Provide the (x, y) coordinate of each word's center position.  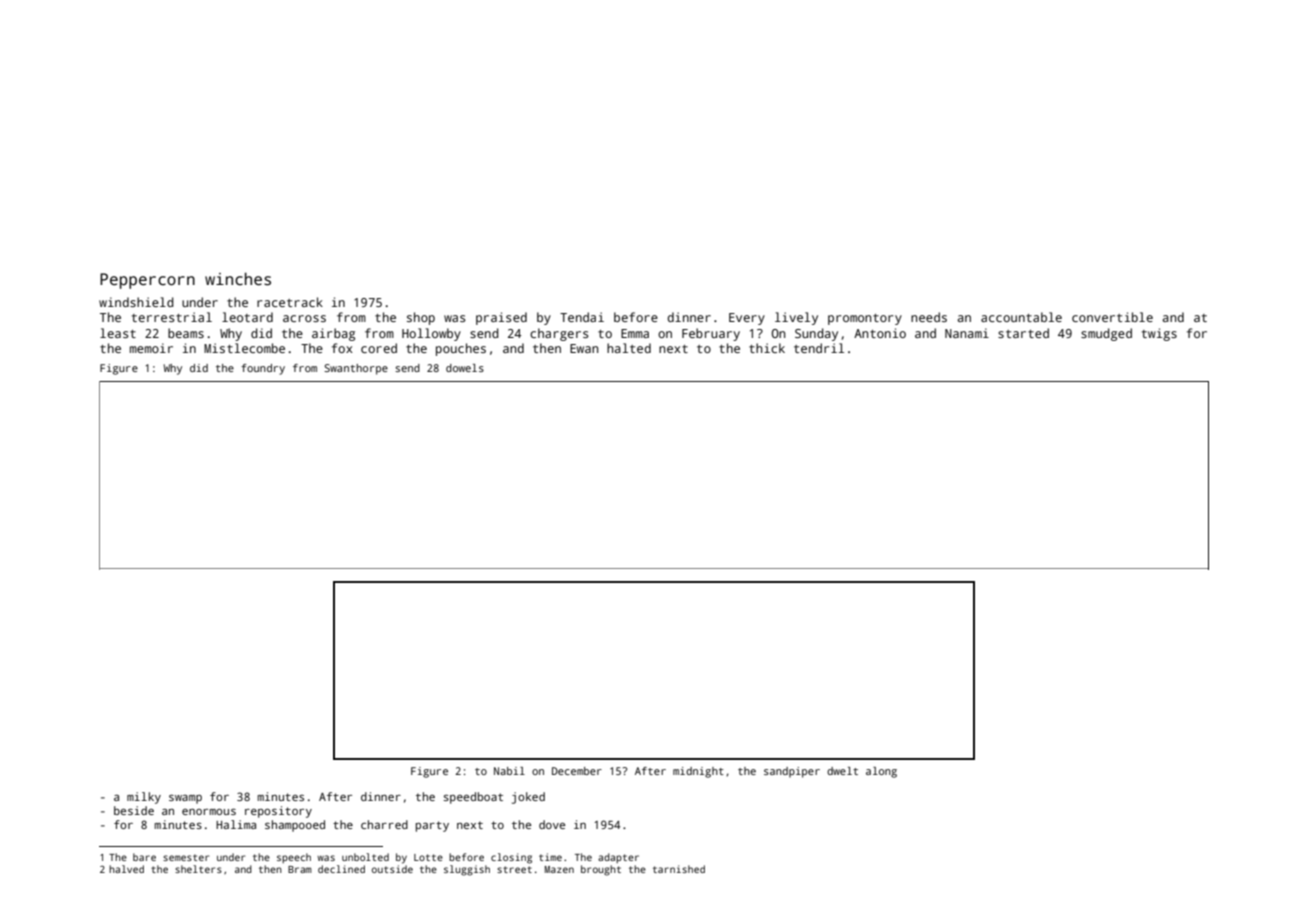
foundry (263, 369)
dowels (465, 368)
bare (144, 857)
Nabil (509, 771)
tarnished (679, 869)
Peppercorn (147, 281)
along (881, 772)
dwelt (842, 771)
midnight (698, 772)
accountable (1021, 317)
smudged (1106, 334)
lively (796, 318)
